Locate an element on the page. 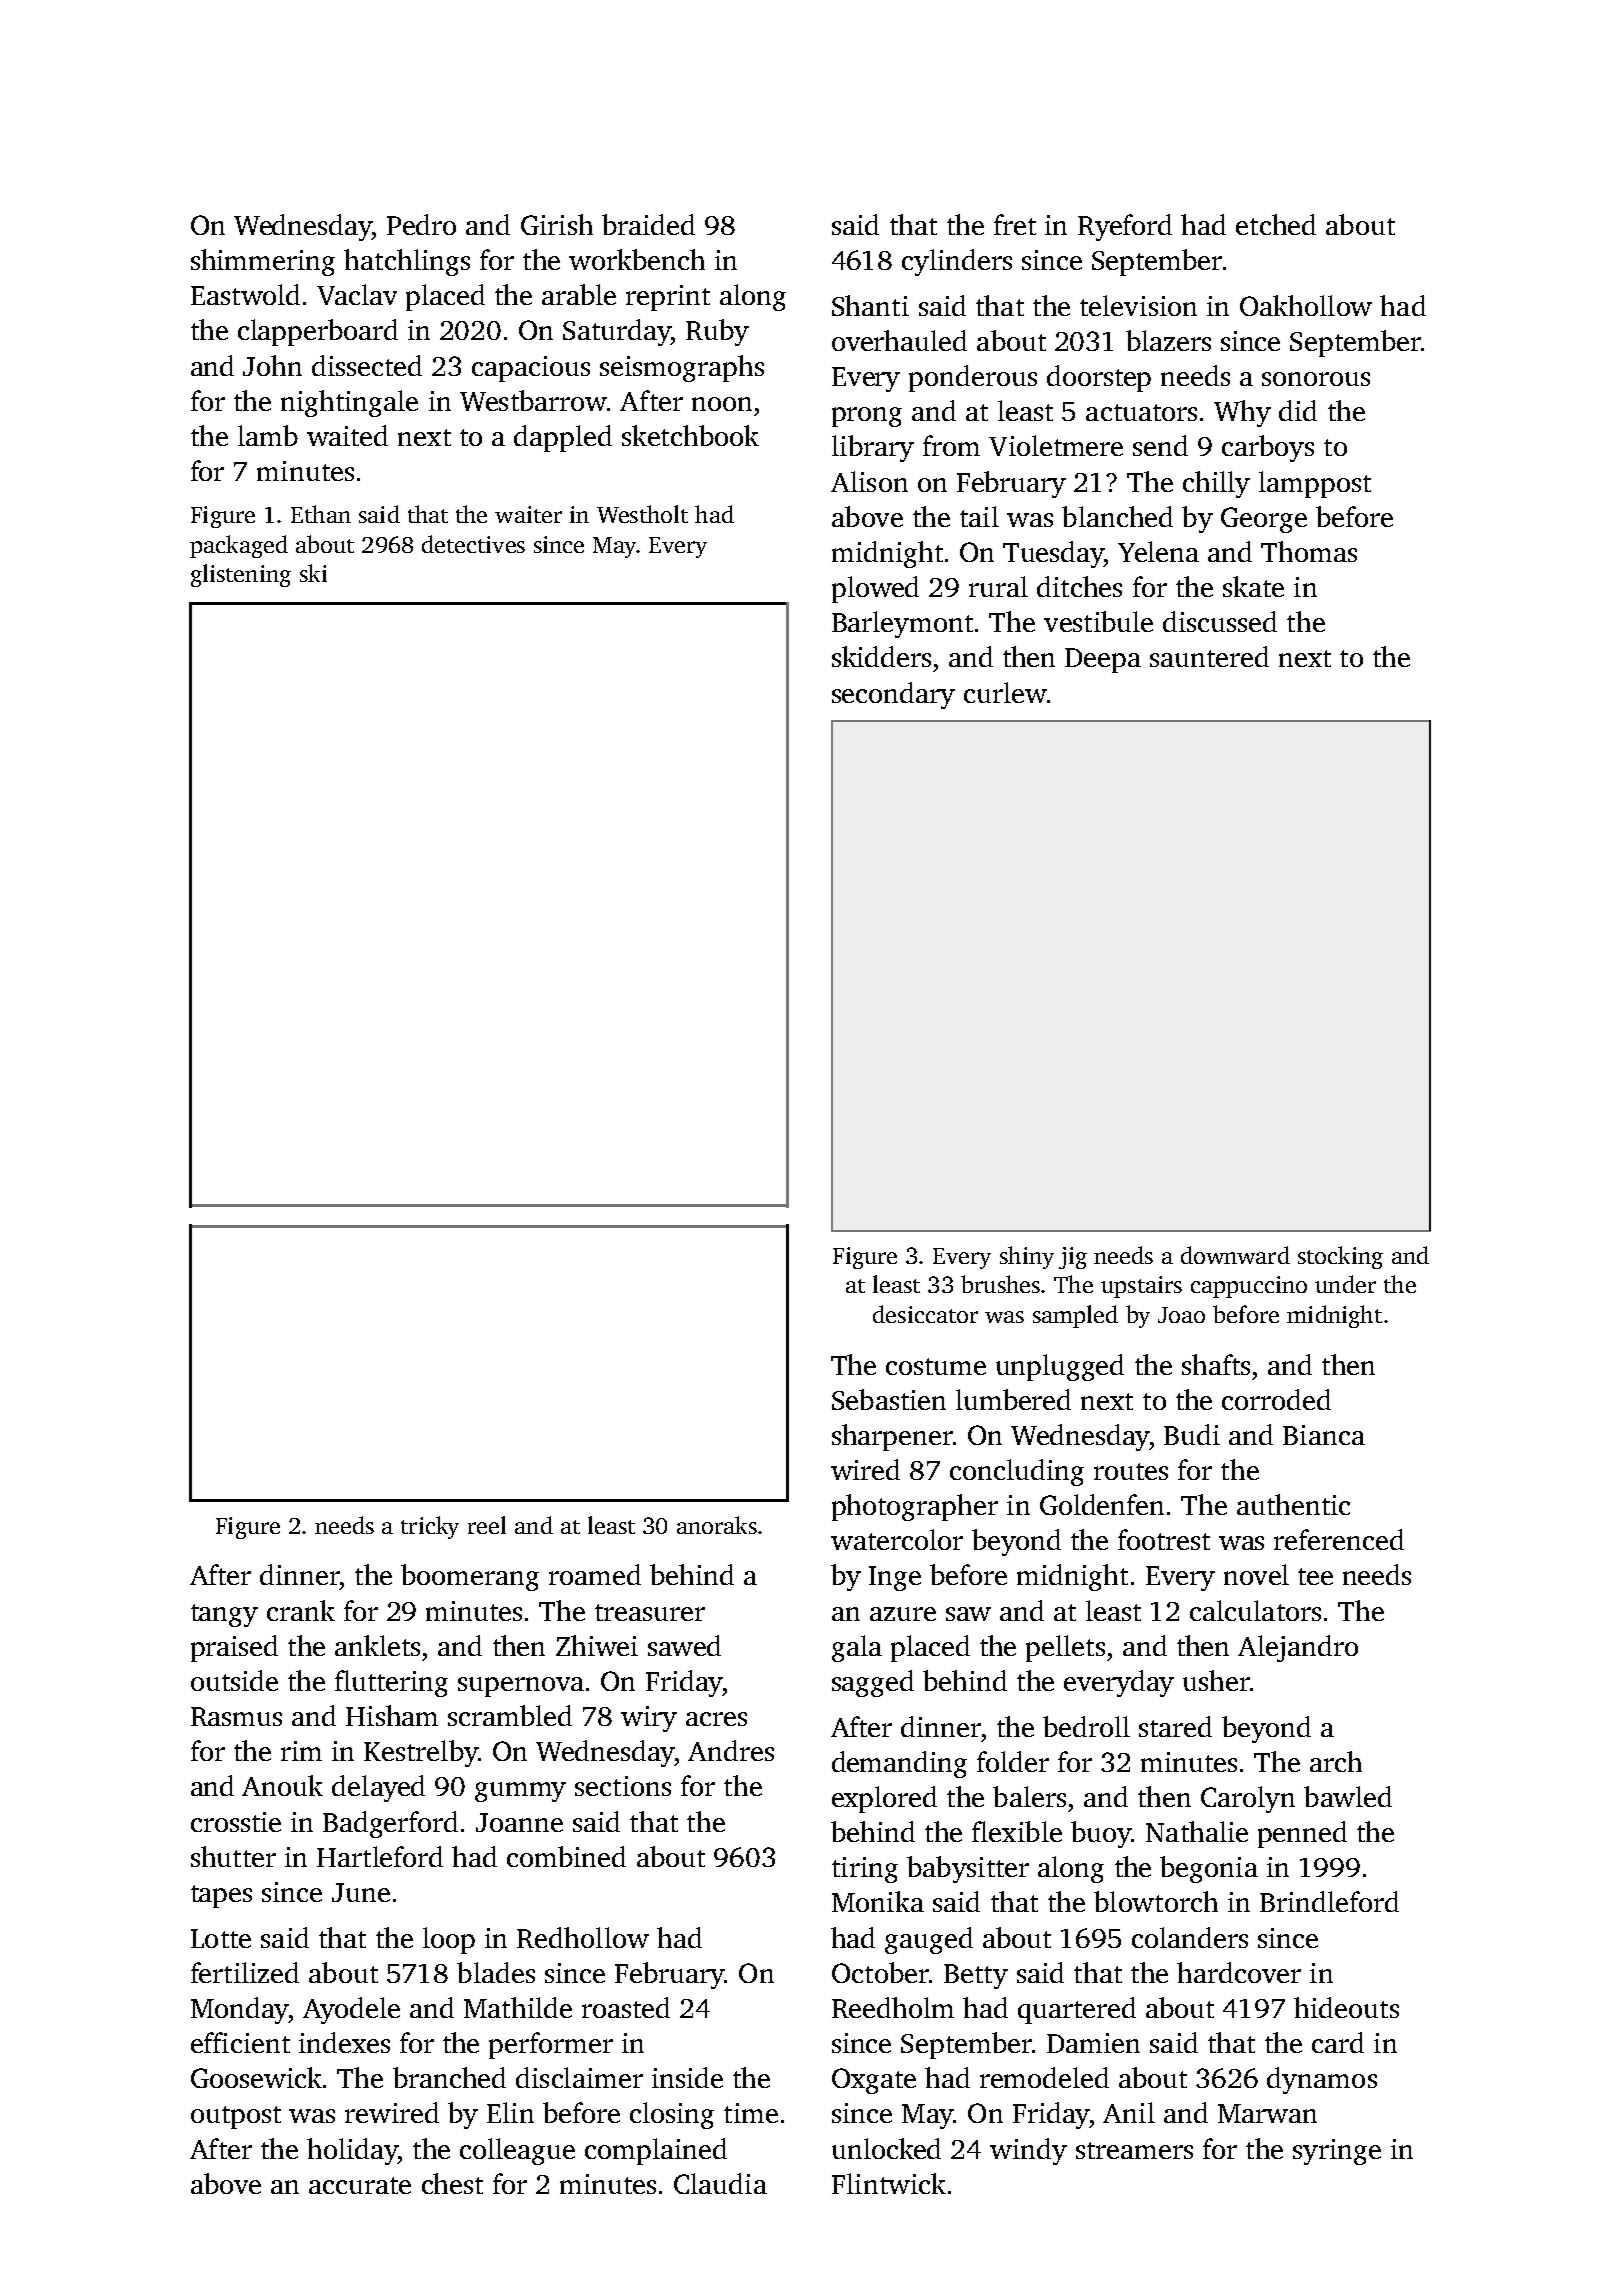  accurate is located at coordinates (360, 2185).
